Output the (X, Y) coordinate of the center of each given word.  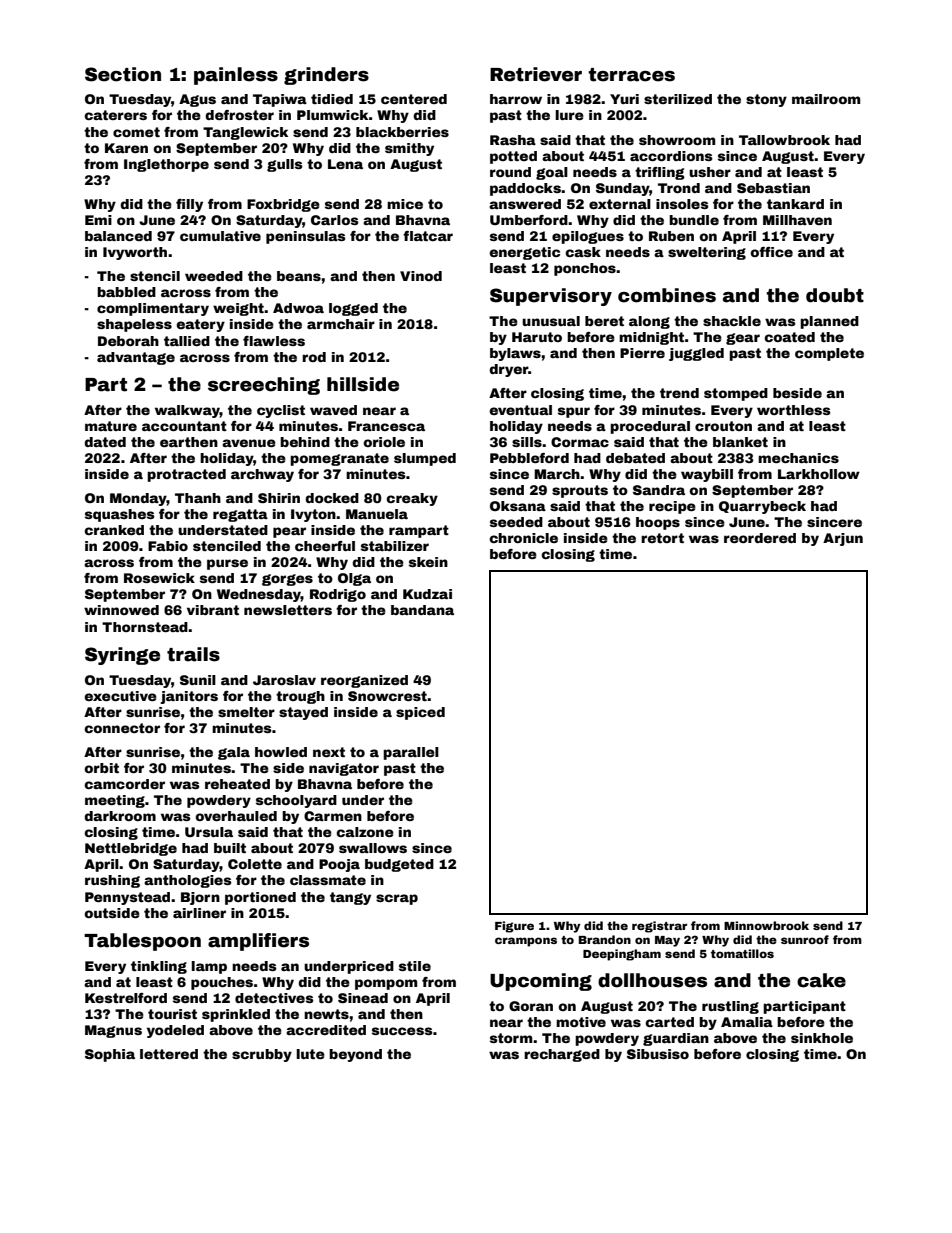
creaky (412, 499)
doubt (835, 295)
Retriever (536, 74)
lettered (169, 1054)
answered (525, 204)
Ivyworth (135, 253)
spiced (420, 713)
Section (123, 74)
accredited (326, 1030)
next (329, 752)
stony (766, 100)
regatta (240, 515)
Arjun (843, 539)
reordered (760, 538)
